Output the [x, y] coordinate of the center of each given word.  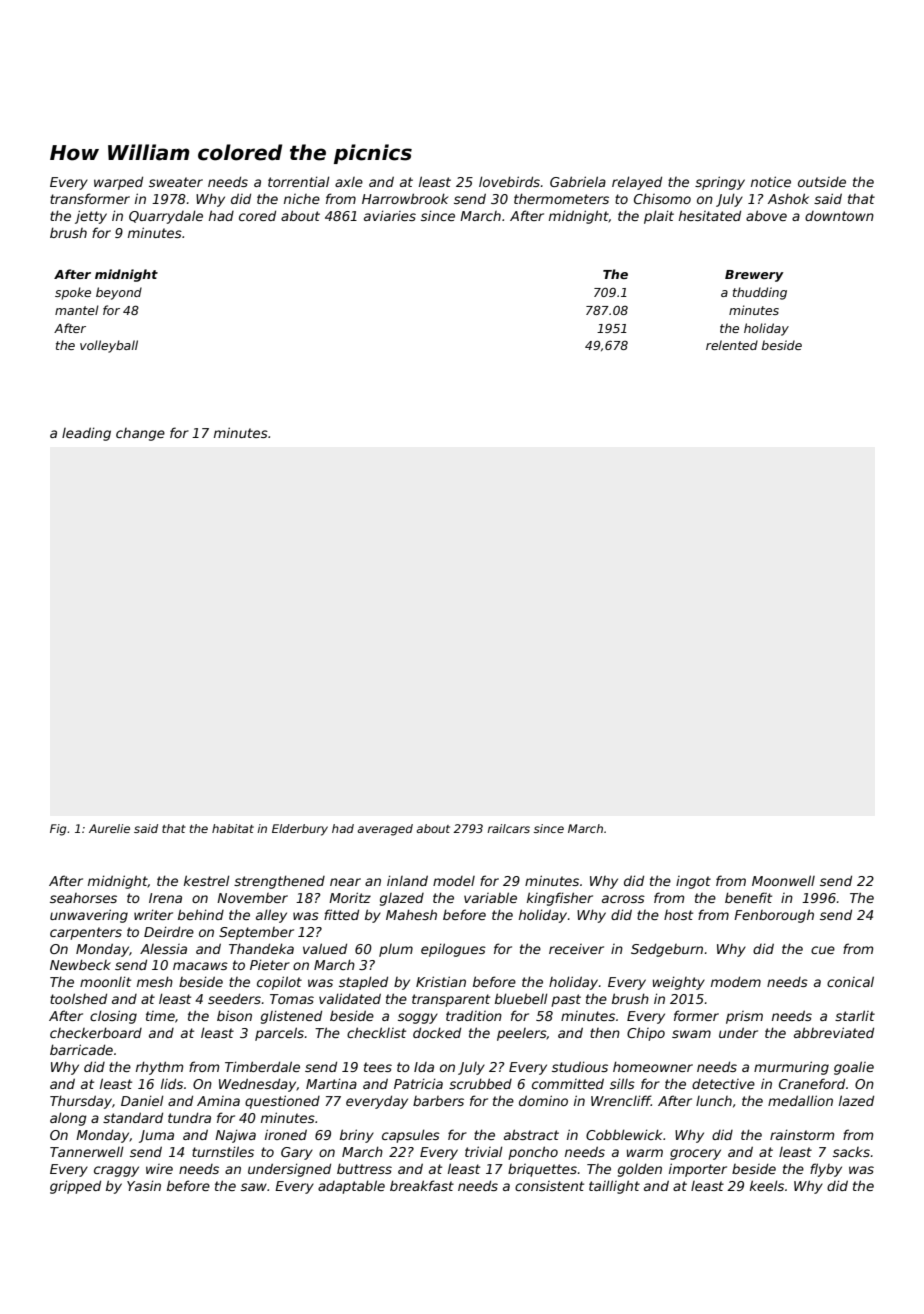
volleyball [109, 346]
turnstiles [223, 1151]
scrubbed [480, 1083]
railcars [508, 828]
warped [118, 183]
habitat [233, 828]
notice [771, 181]
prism [744, 1017]
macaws [200, 966]
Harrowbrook [405, 198]
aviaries [390, 215]
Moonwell [783, 880]
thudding [760, 293]
